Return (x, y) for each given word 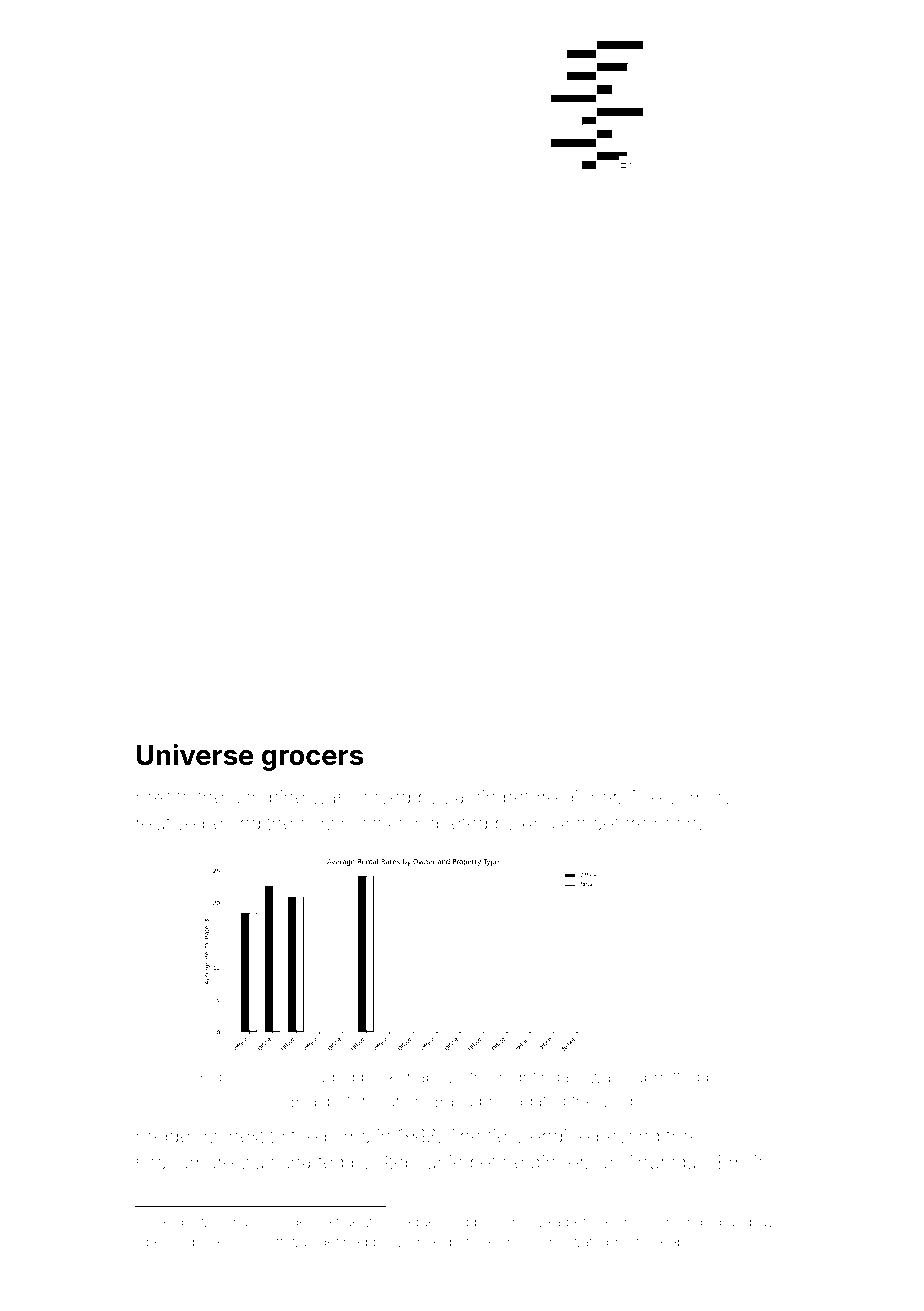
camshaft (254, 1241)
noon (675, 824)
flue (348, 1221)
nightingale (541, 1078)
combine (268, 797)
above (440, 1076)
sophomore (184, 1164)
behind (231, 823)
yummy (700, 800)
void (617, 1100)
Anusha (553, 823)
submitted (662, 1076)
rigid (701, 1223)
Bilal (306, 1100)
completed (442, 825)
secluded (319, 1076)
